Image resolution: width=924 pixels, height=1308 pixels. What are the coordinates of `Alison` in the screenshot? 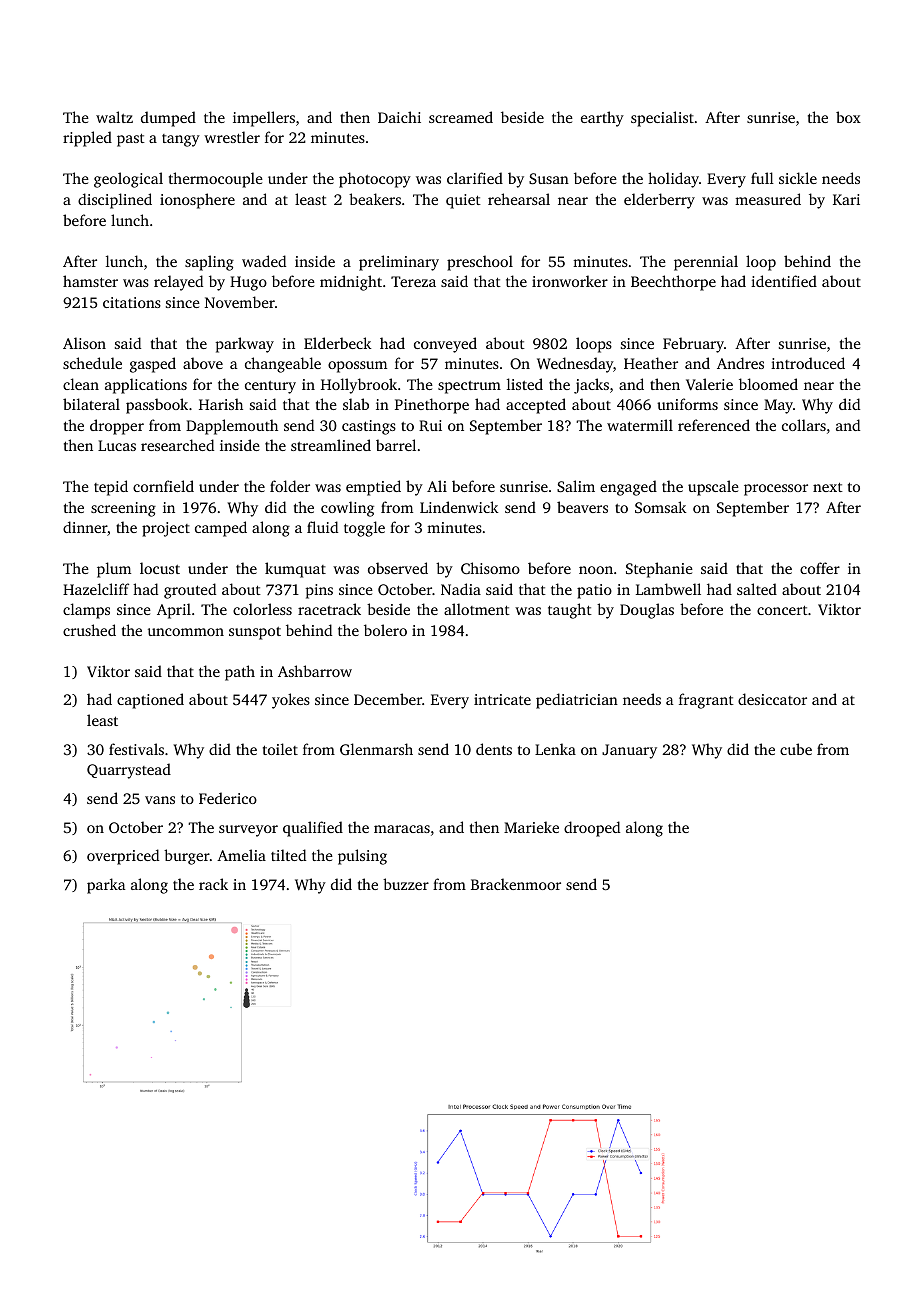 It's located at (84, 343).
